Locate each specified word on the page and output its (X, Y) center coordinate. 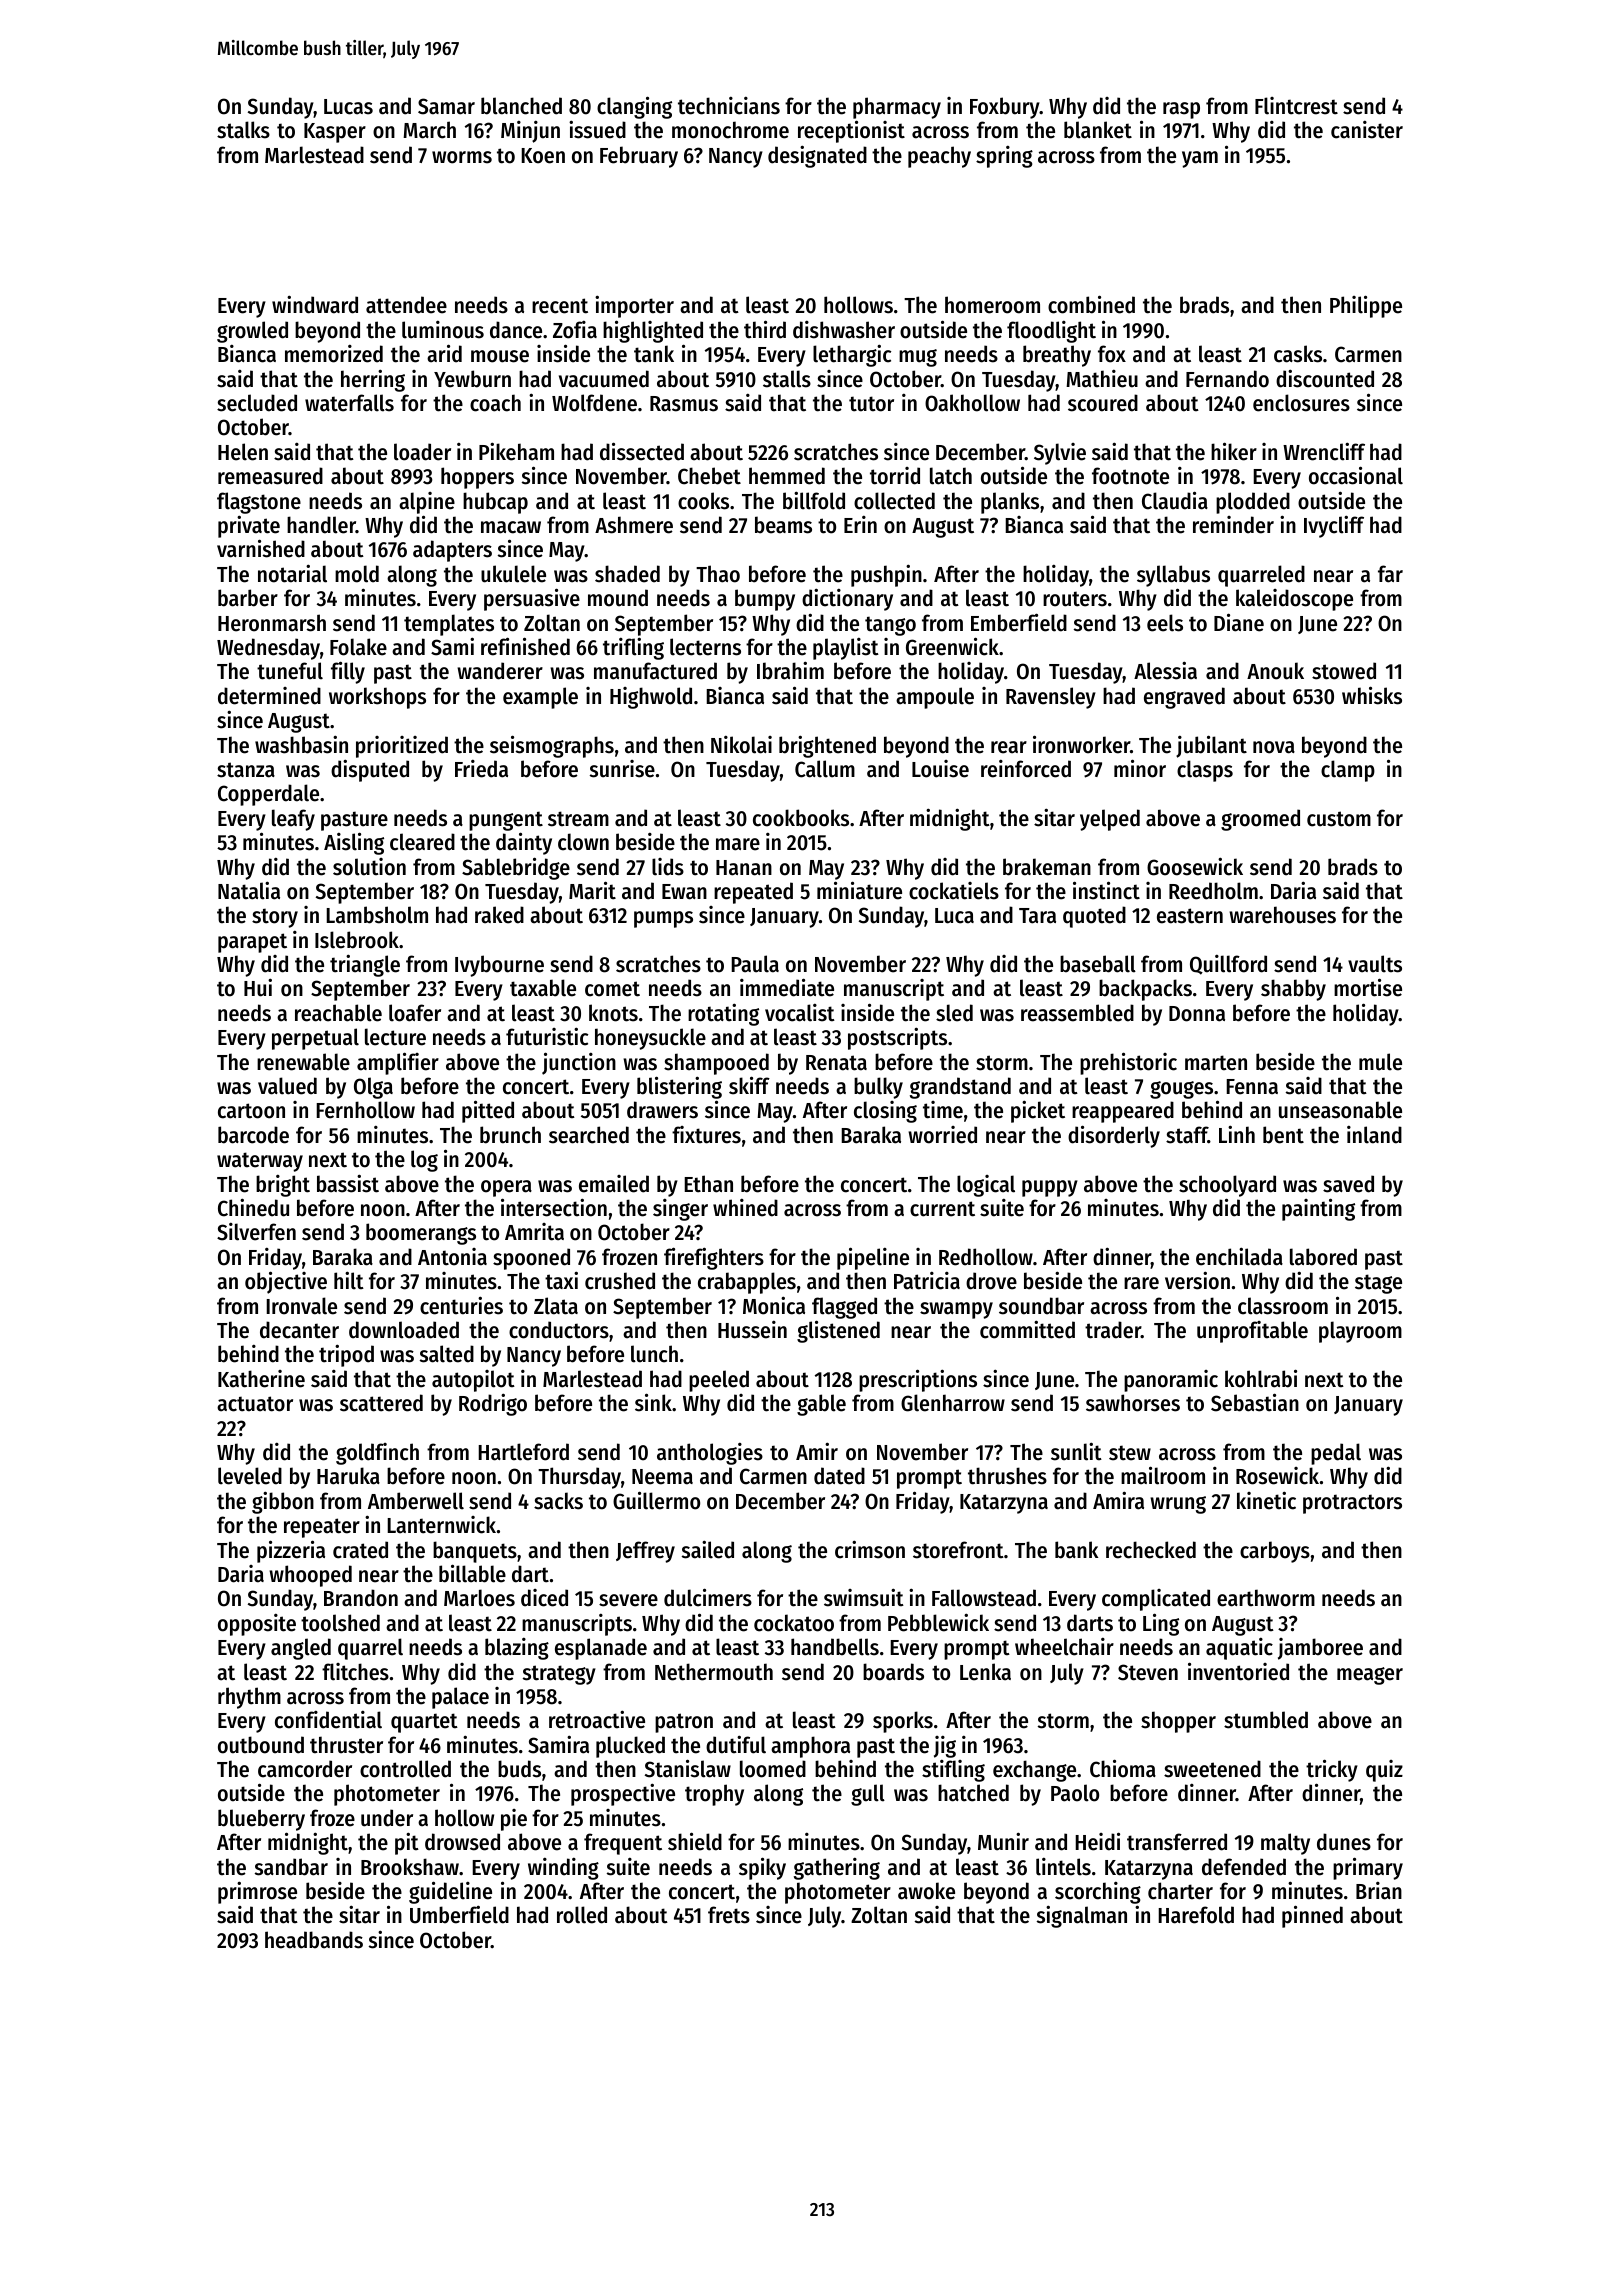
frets (729, 1915)
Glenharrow (953, 1403)
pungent (506, 821)
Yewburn (472, 379)
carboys (1275, 1552)
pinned (1312, 1916)
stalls (787, 379)
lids (668, 867)
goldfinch (377, 1454)
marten (1216, 1063)
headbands (314, 1940)
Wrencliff (1324, 451)
